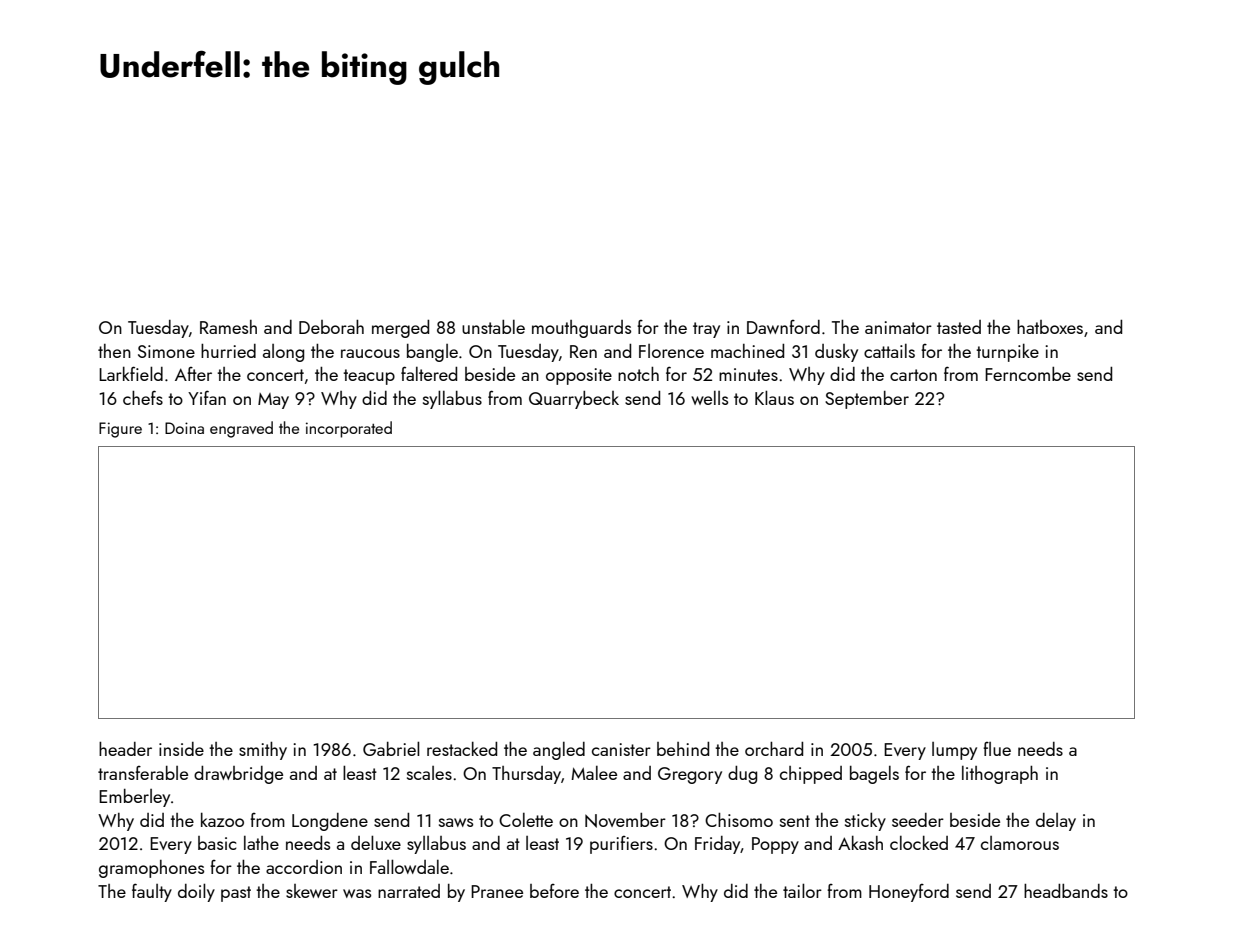 This page has width=1233, height=952. Describe the element at coordinates (997, 749) in the page. I see `flue` at that location.
